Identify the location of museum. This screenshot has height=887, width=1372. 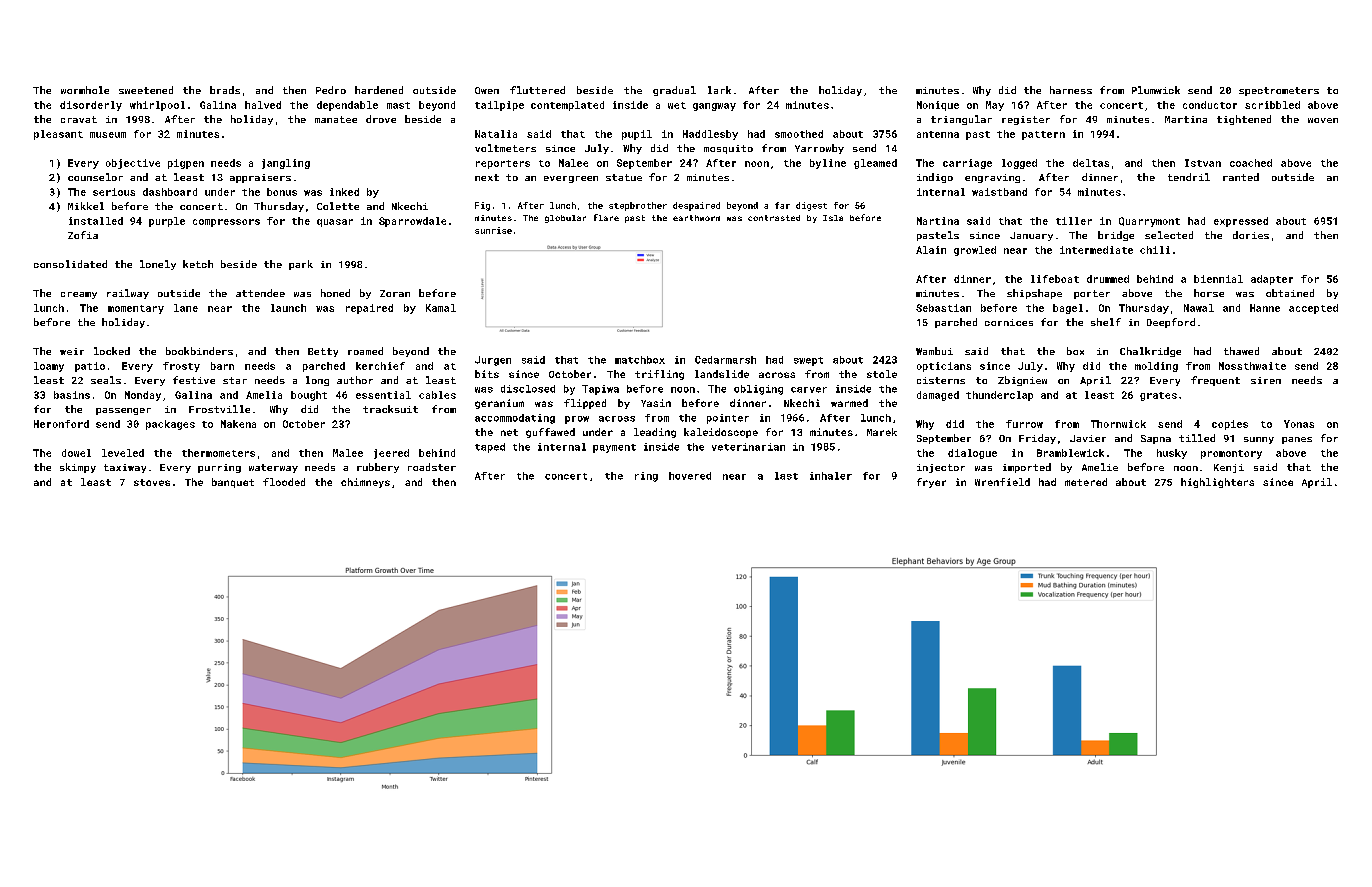
(108, 135).
